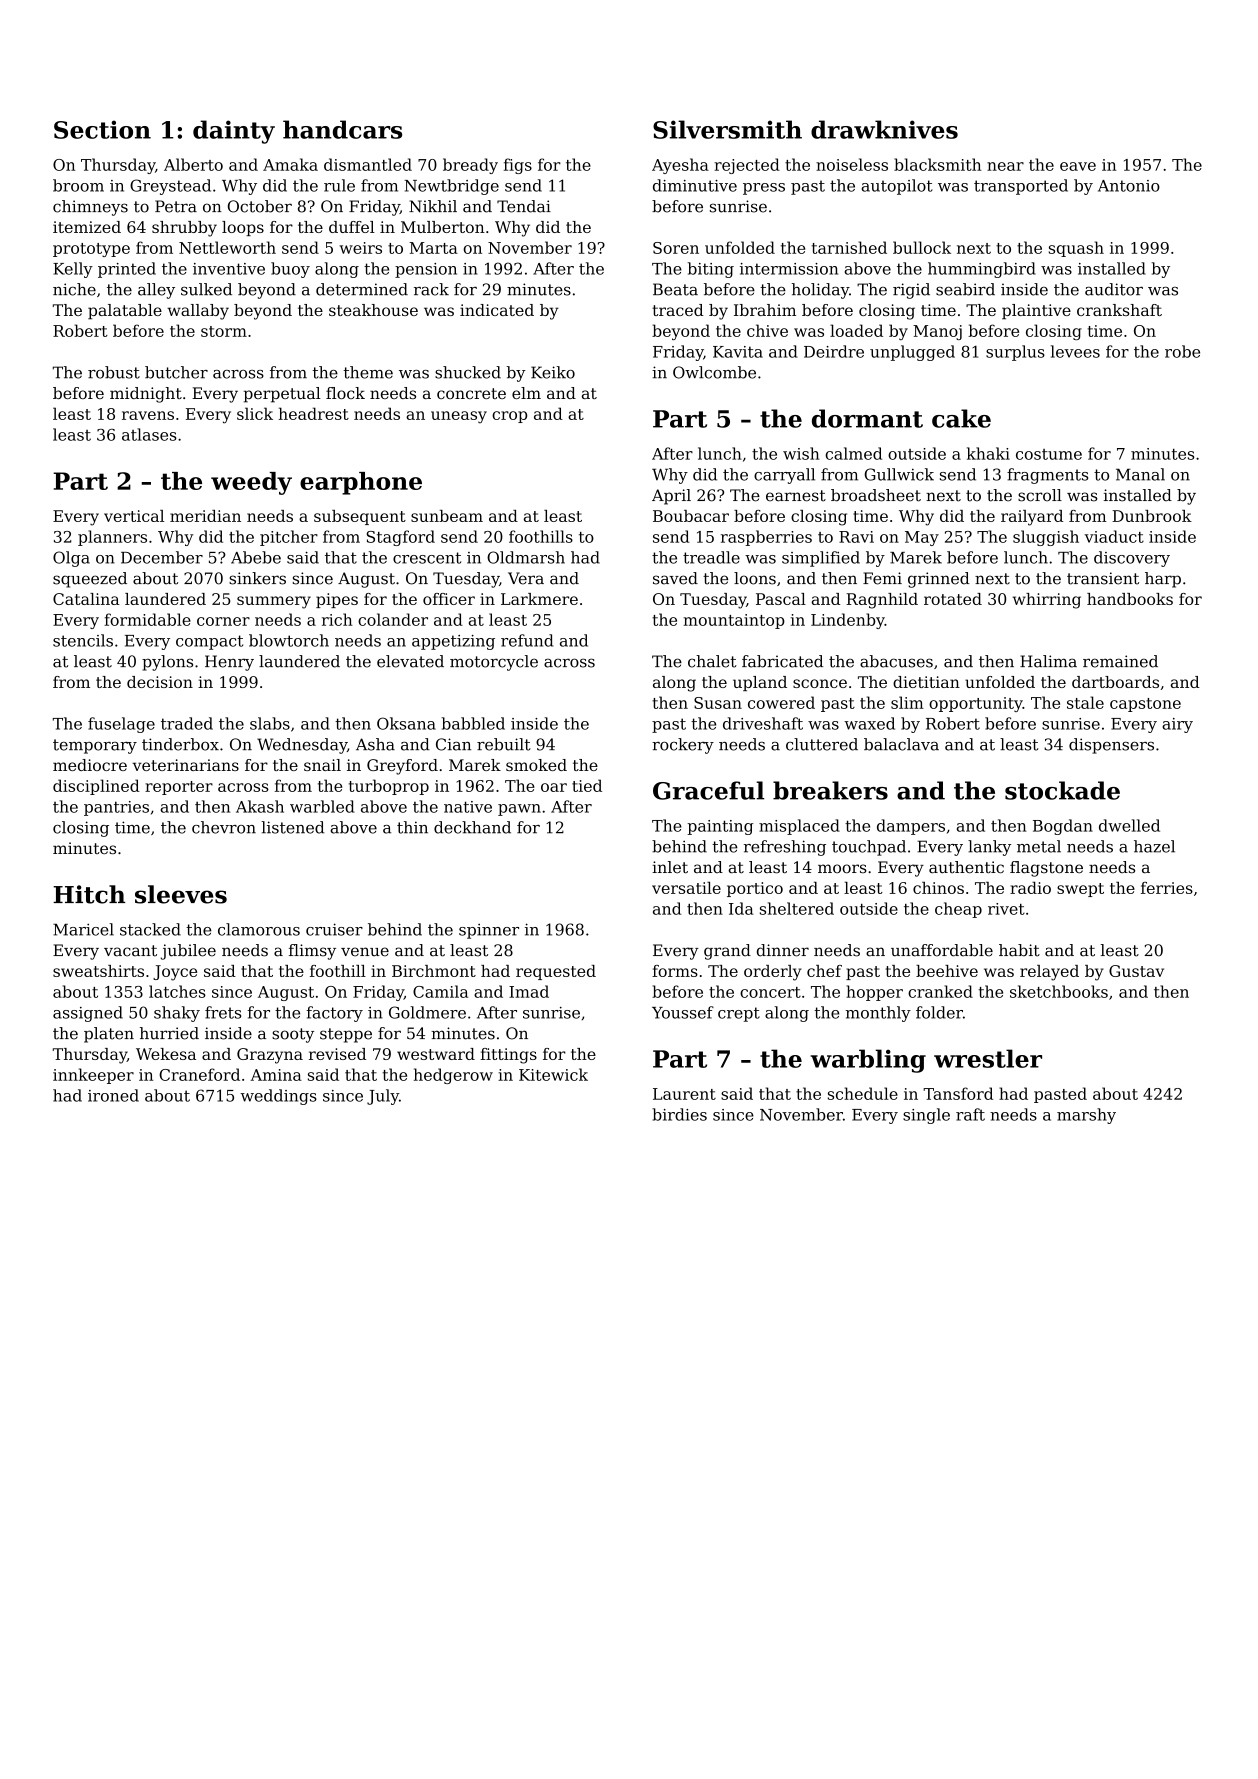  What do you see at coordinates (1140, 474) in the screenshot?
I see `Manal` at bounding box center [1140, 474].
